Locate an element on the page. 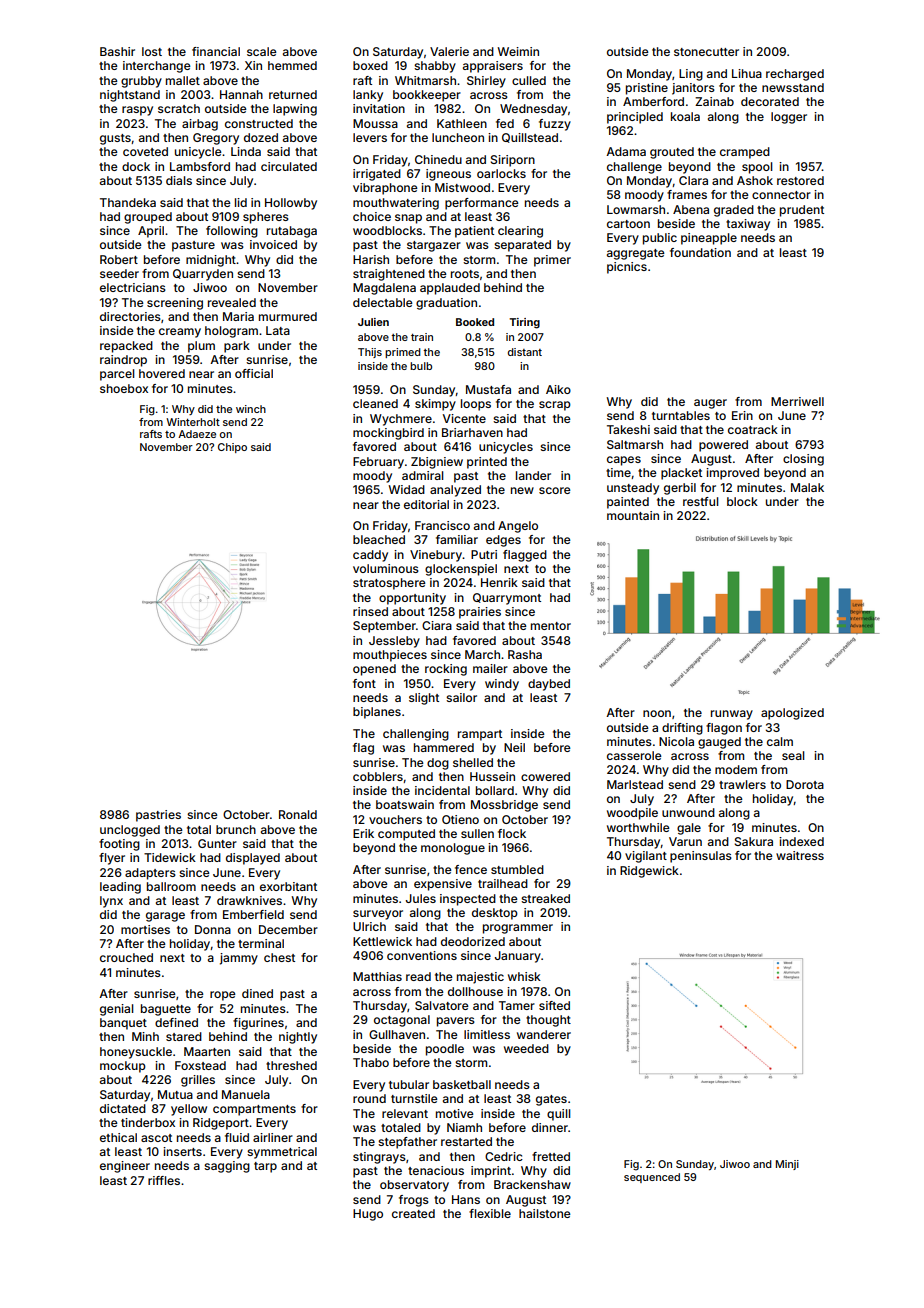 The height and width of the page is (1308, 924). Matthias is located at coordinates (377, 976).
